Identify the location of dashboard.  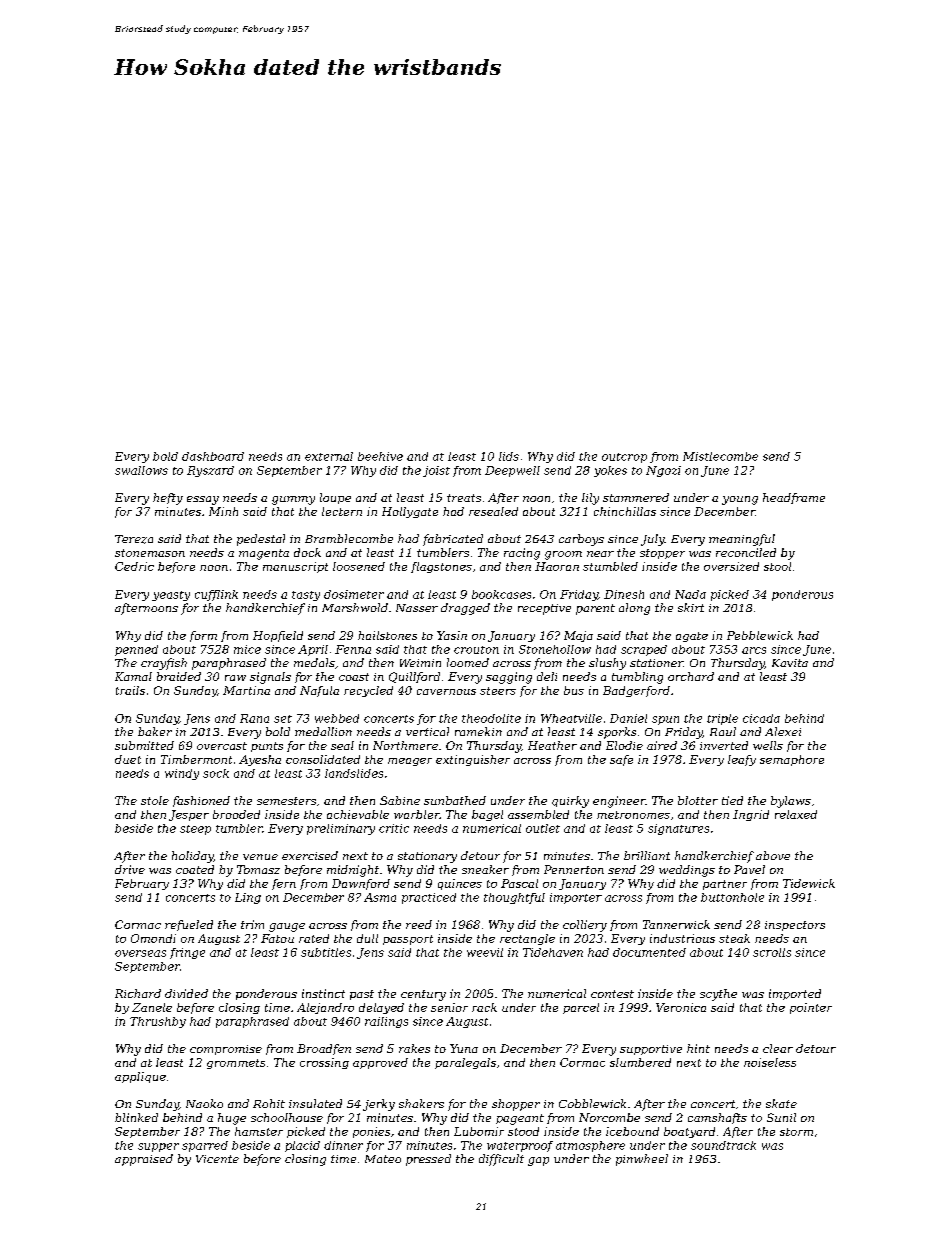
(213, 456).
